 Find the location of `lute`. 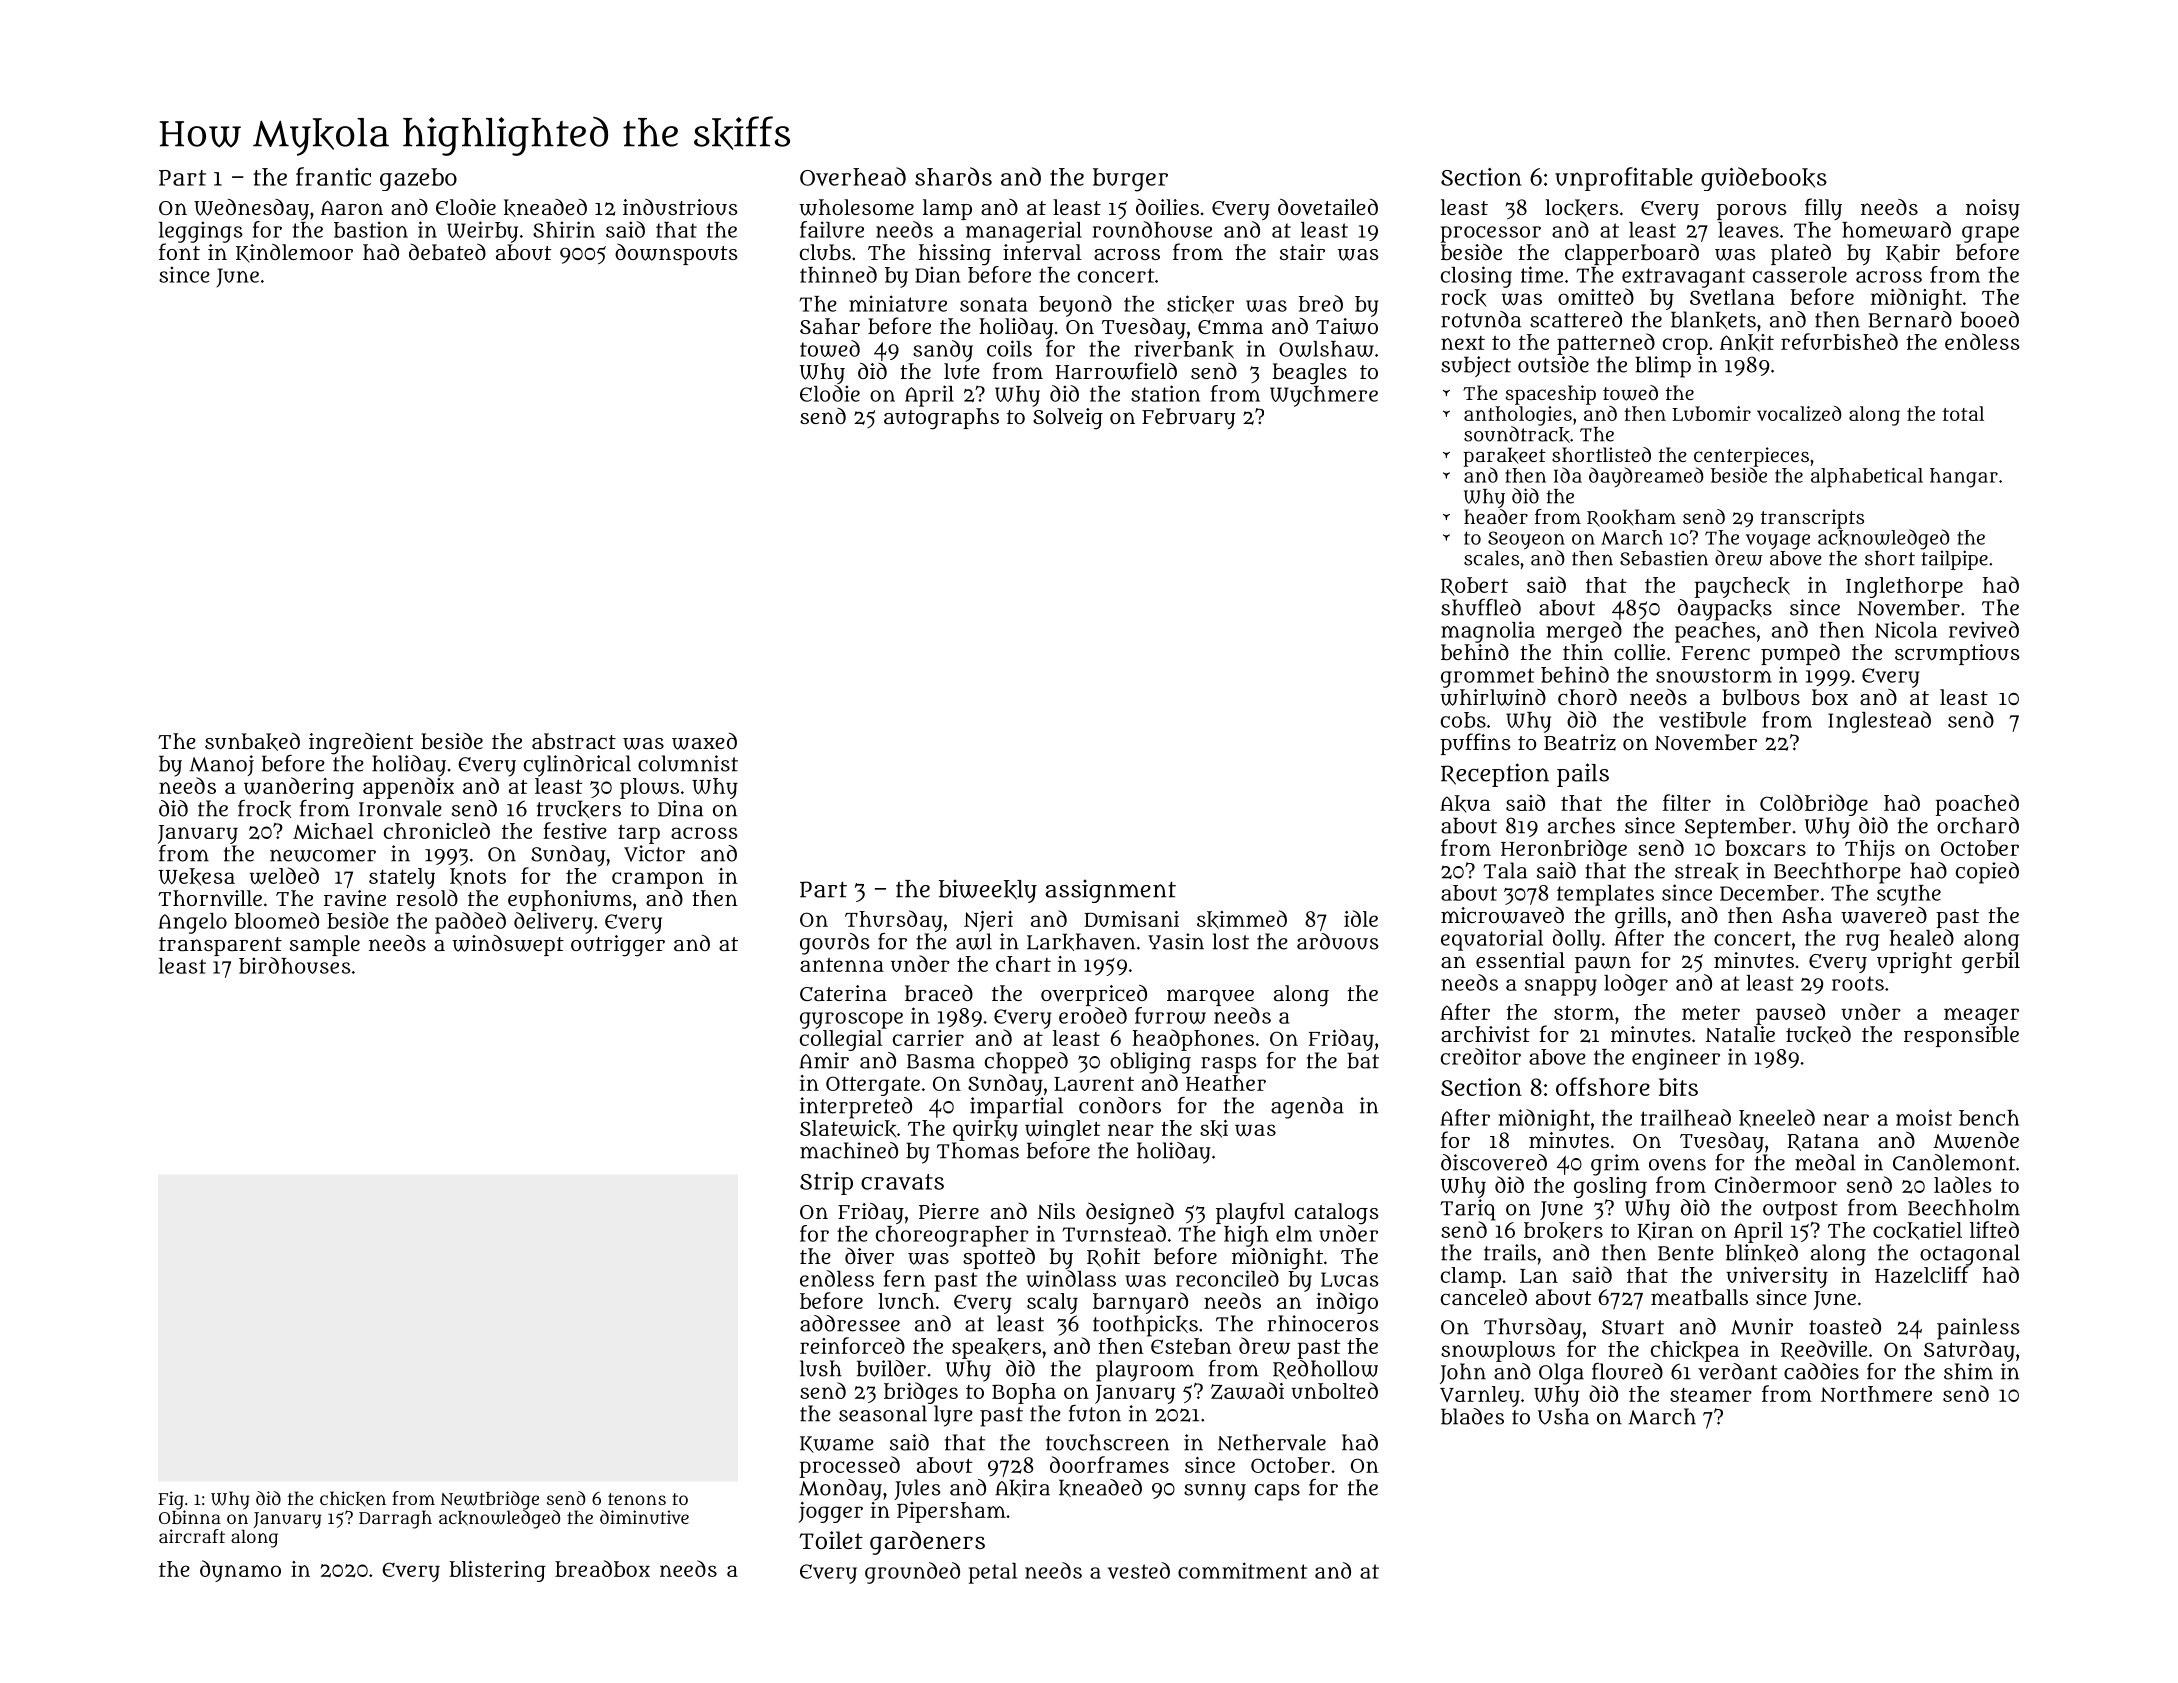

lute is located at coordinates (962, 371).
